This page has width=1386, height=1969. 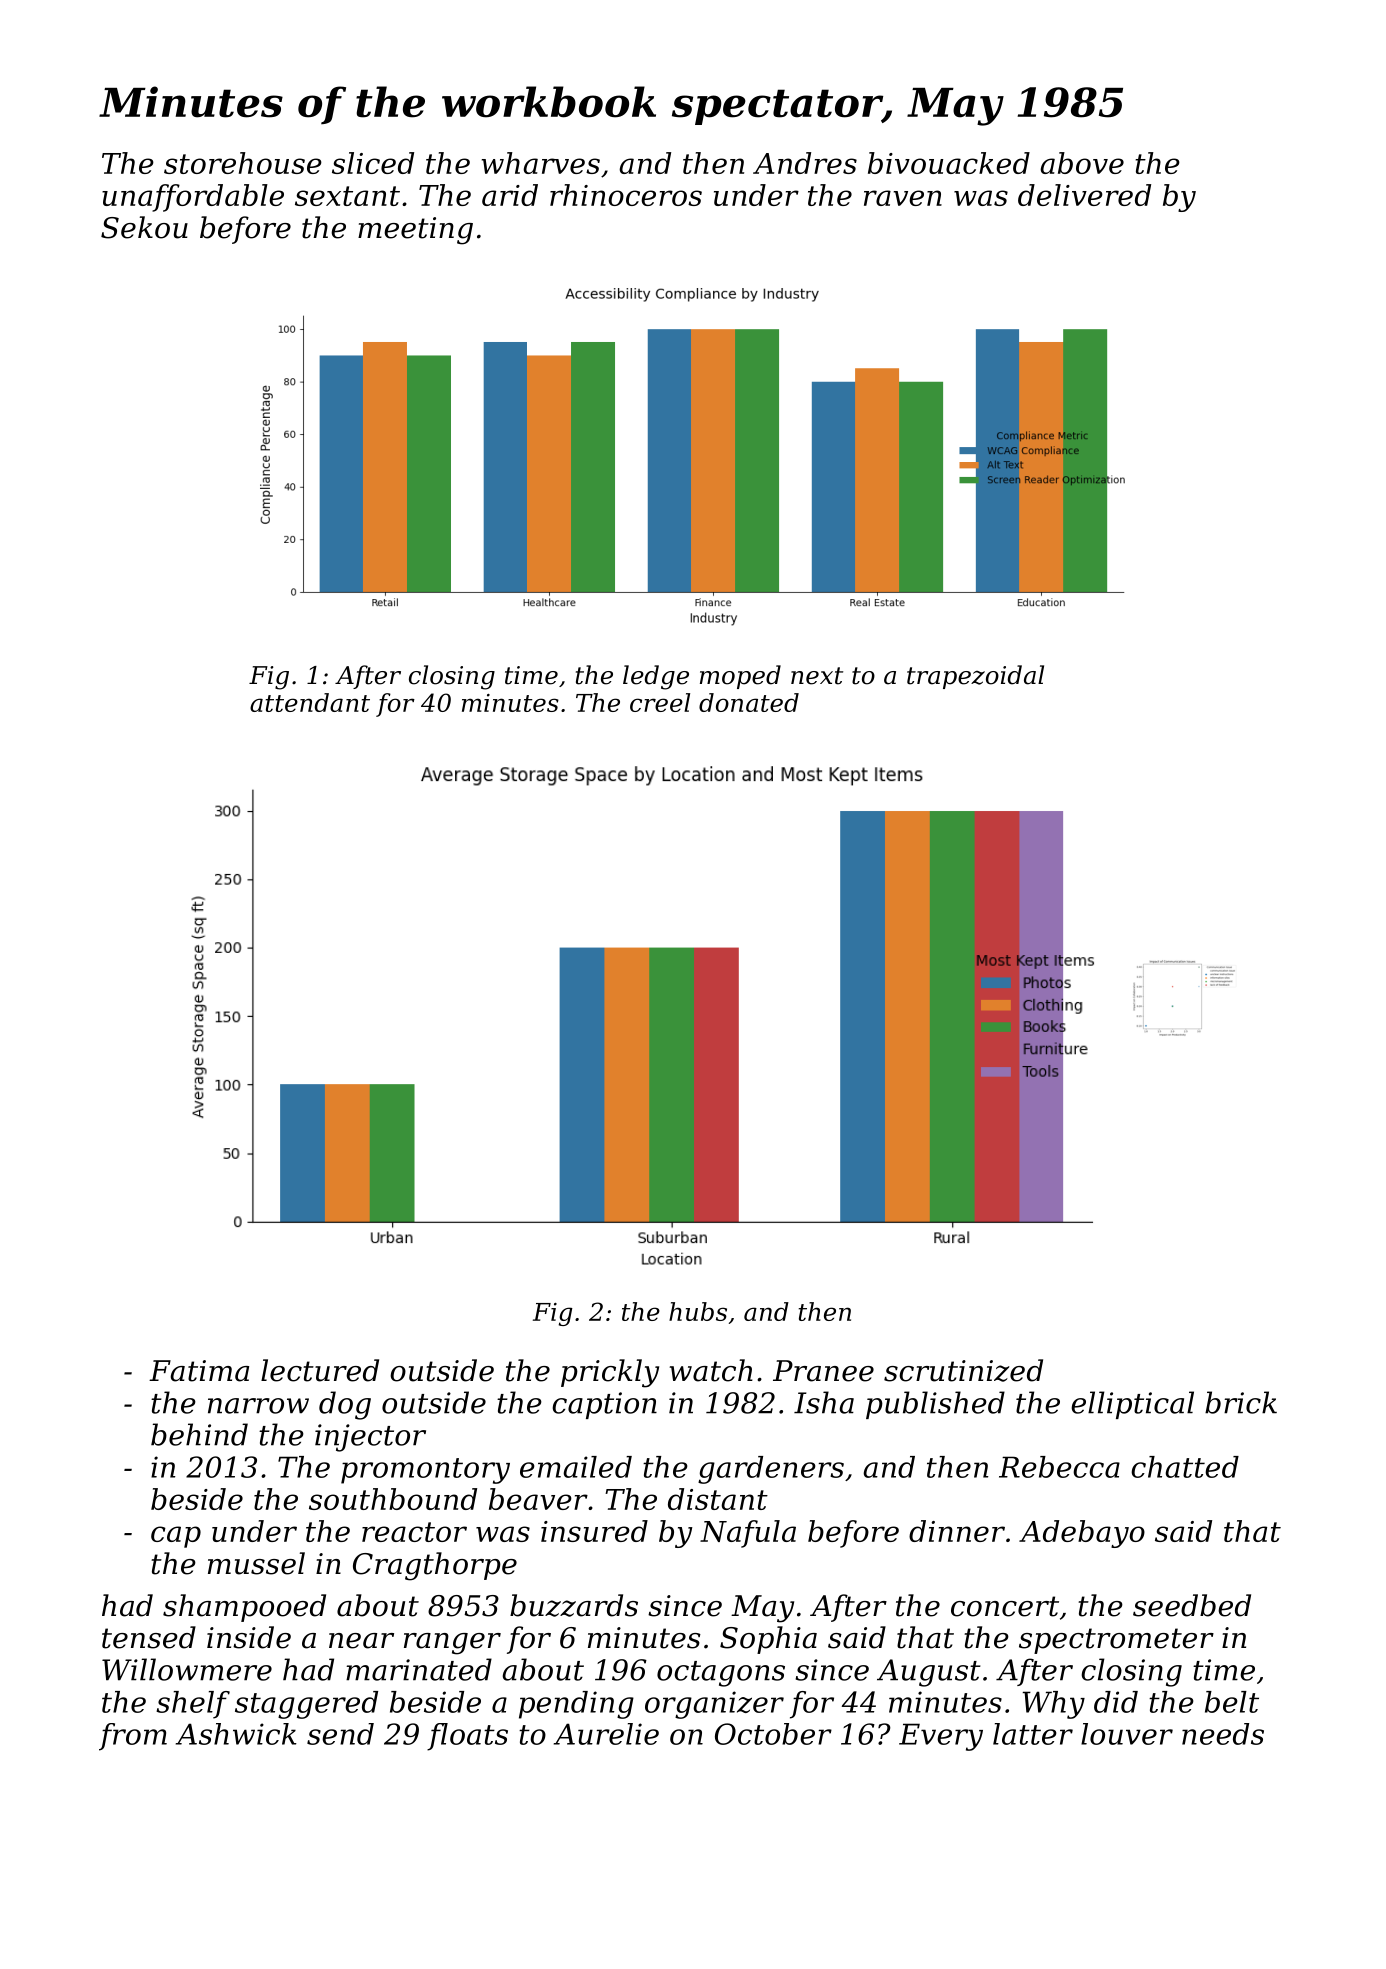 What do you see at coordinates (538, 1499) in the page?
I see `beaver` at bounding box center [538, 1499].
